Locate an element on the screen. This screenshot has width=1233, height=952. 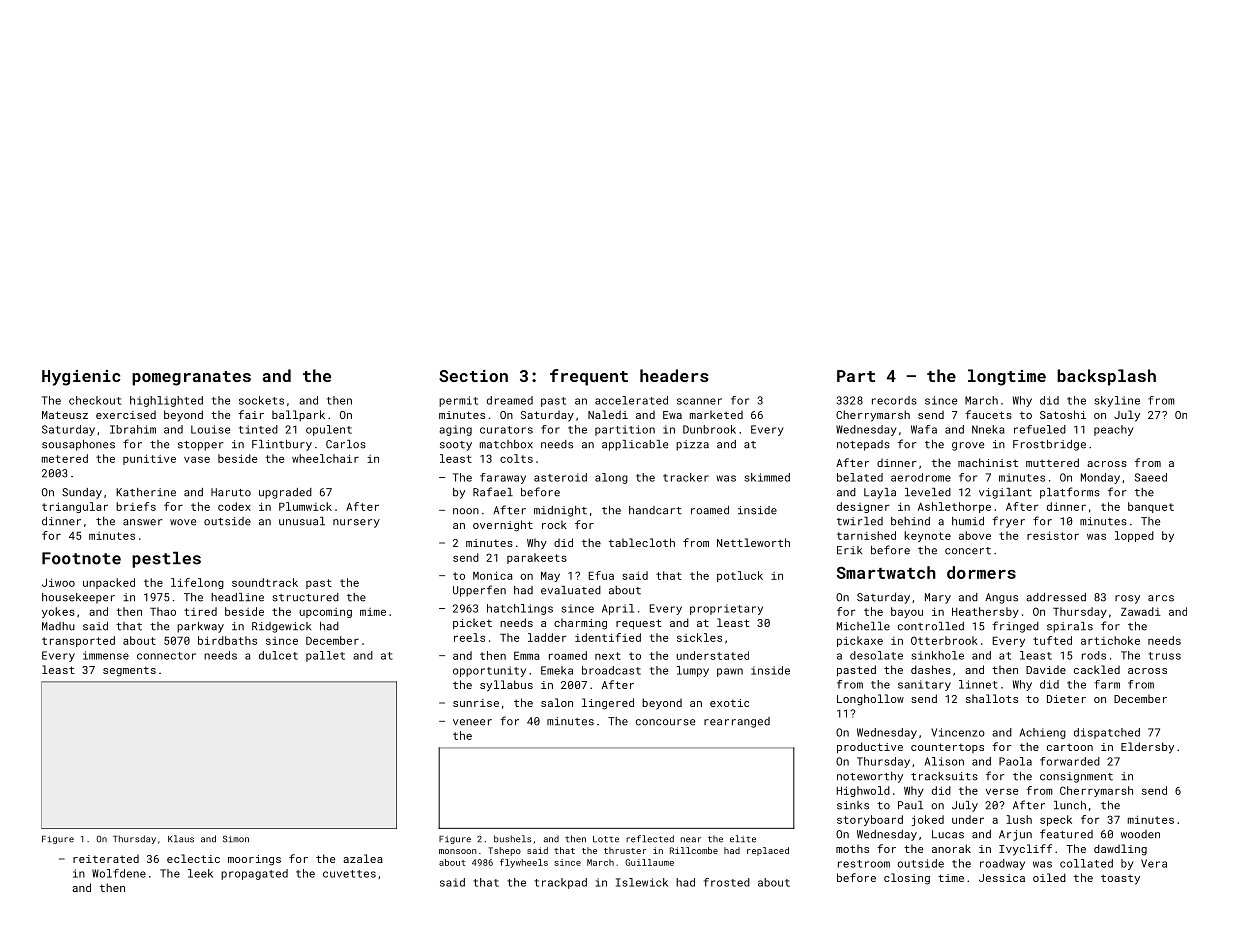
concourse is located at coordinates (665, 722).
